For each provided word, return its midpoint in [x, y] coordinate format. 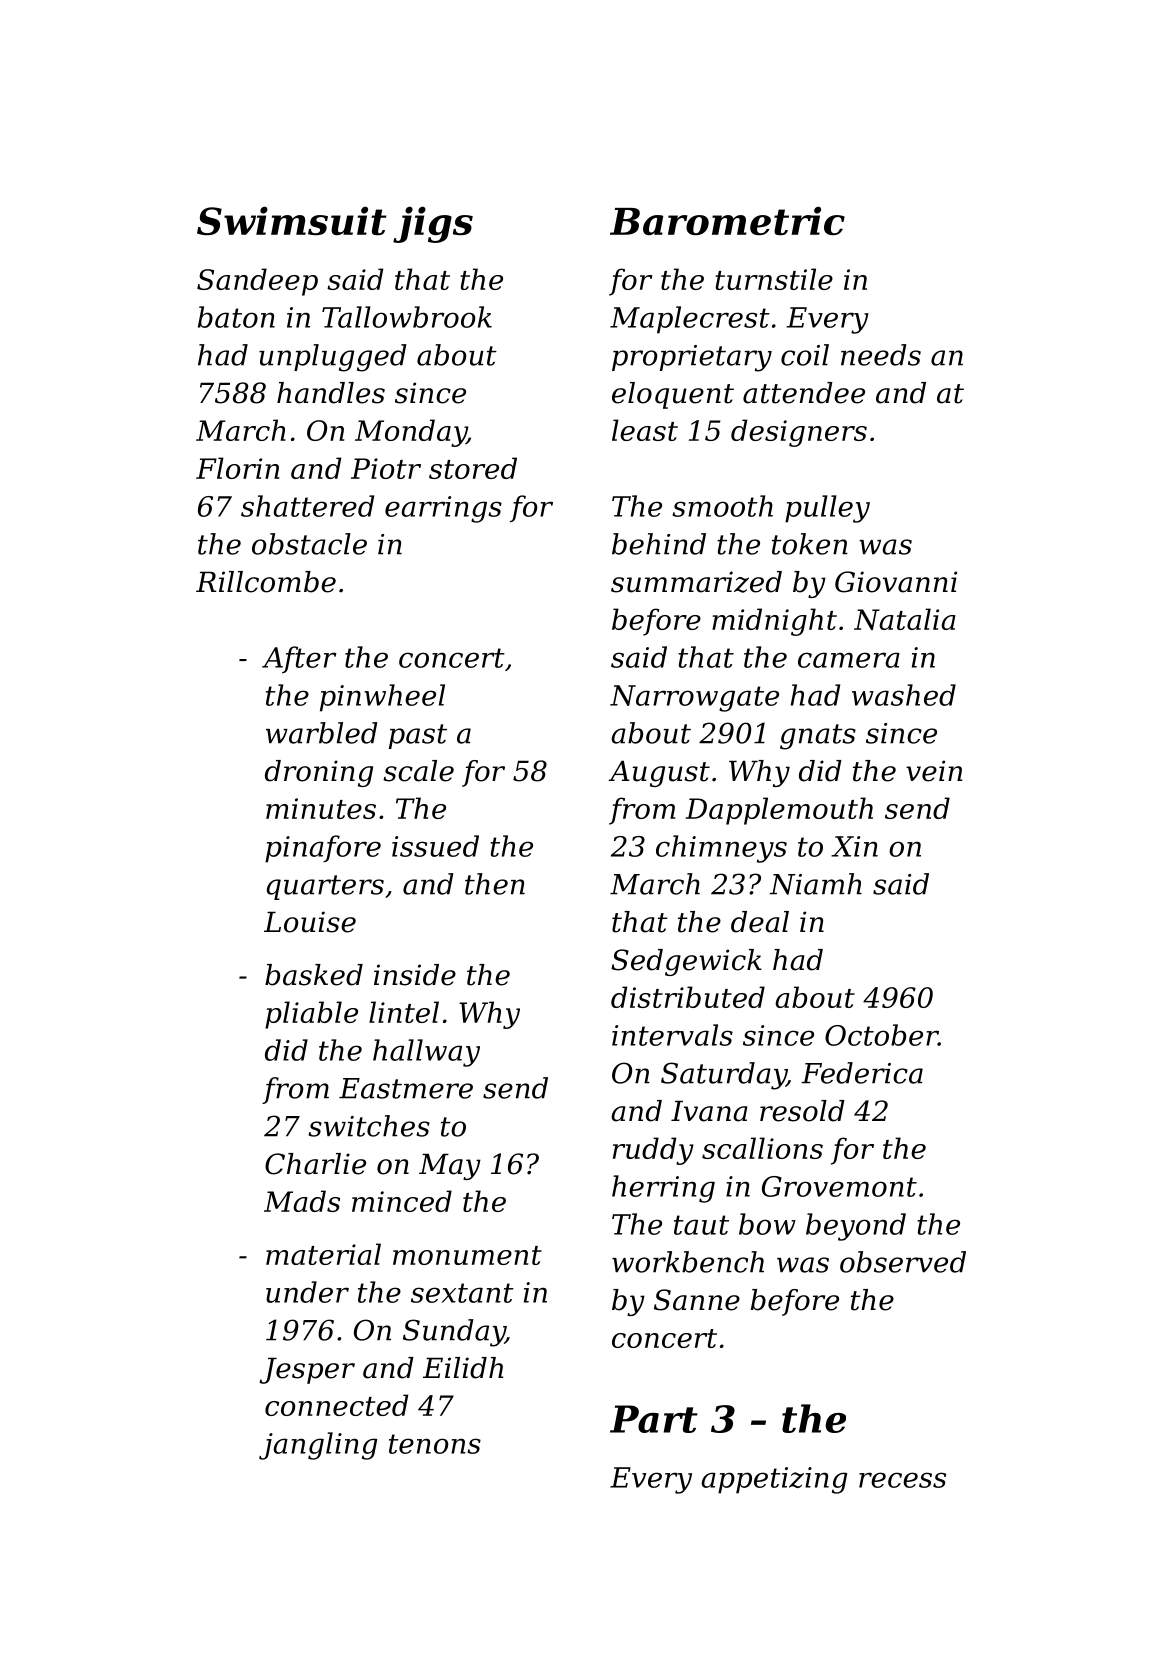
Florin [238, 468]
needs [881, 355]
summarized [696, 582]
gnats [818, 737]
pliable [311, 1015]
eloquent [673, 395]
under [307, 1292]
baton [236, 317]
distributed [688, 997]
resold [802, 1111]
